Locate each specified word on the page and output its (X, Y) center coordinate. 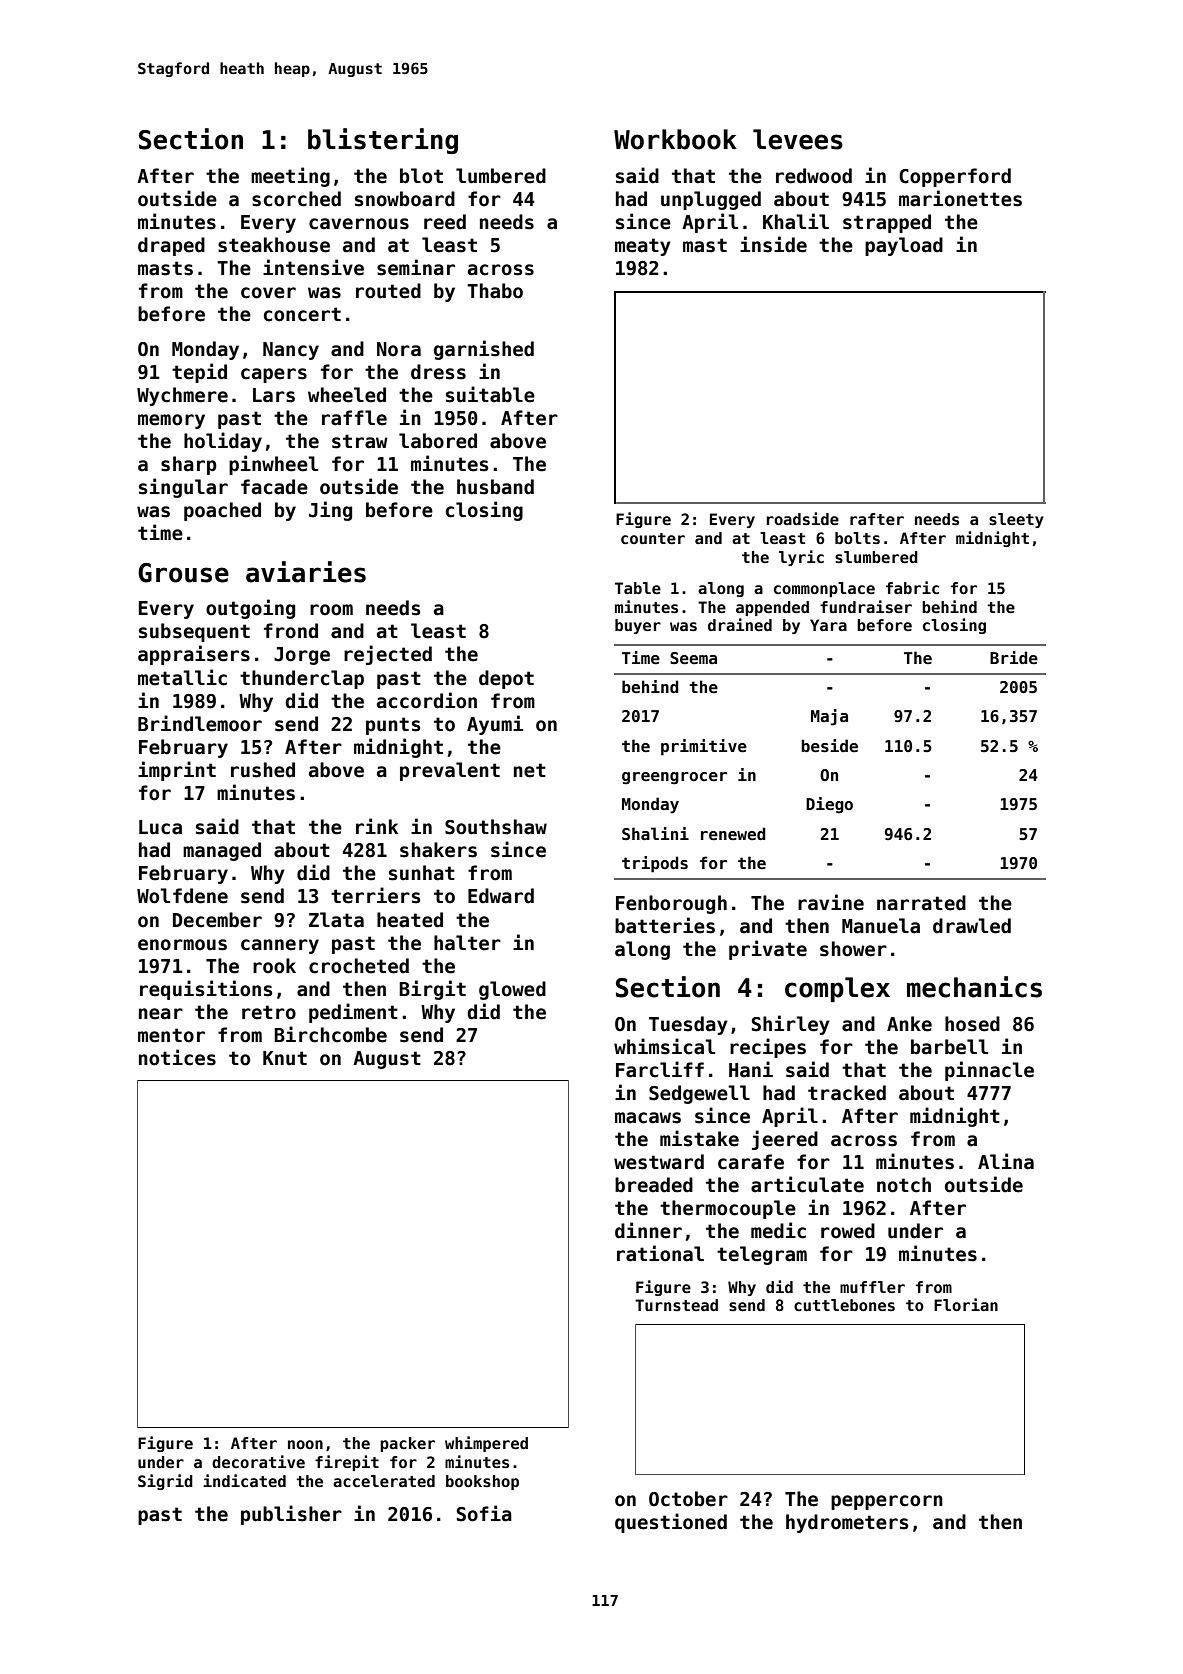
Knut (285, 1058)
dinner (648, 1230)
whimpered (486, 1444)
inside (773, 244)
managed (222, 851)
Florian (966, 1304)
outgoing (250, 609)
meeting (290, 177)
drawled (972, 926)
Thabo (495, 291)
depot (506, 679)
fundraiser (866, 606)
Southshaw (496, 827)
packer (407, 1444)
